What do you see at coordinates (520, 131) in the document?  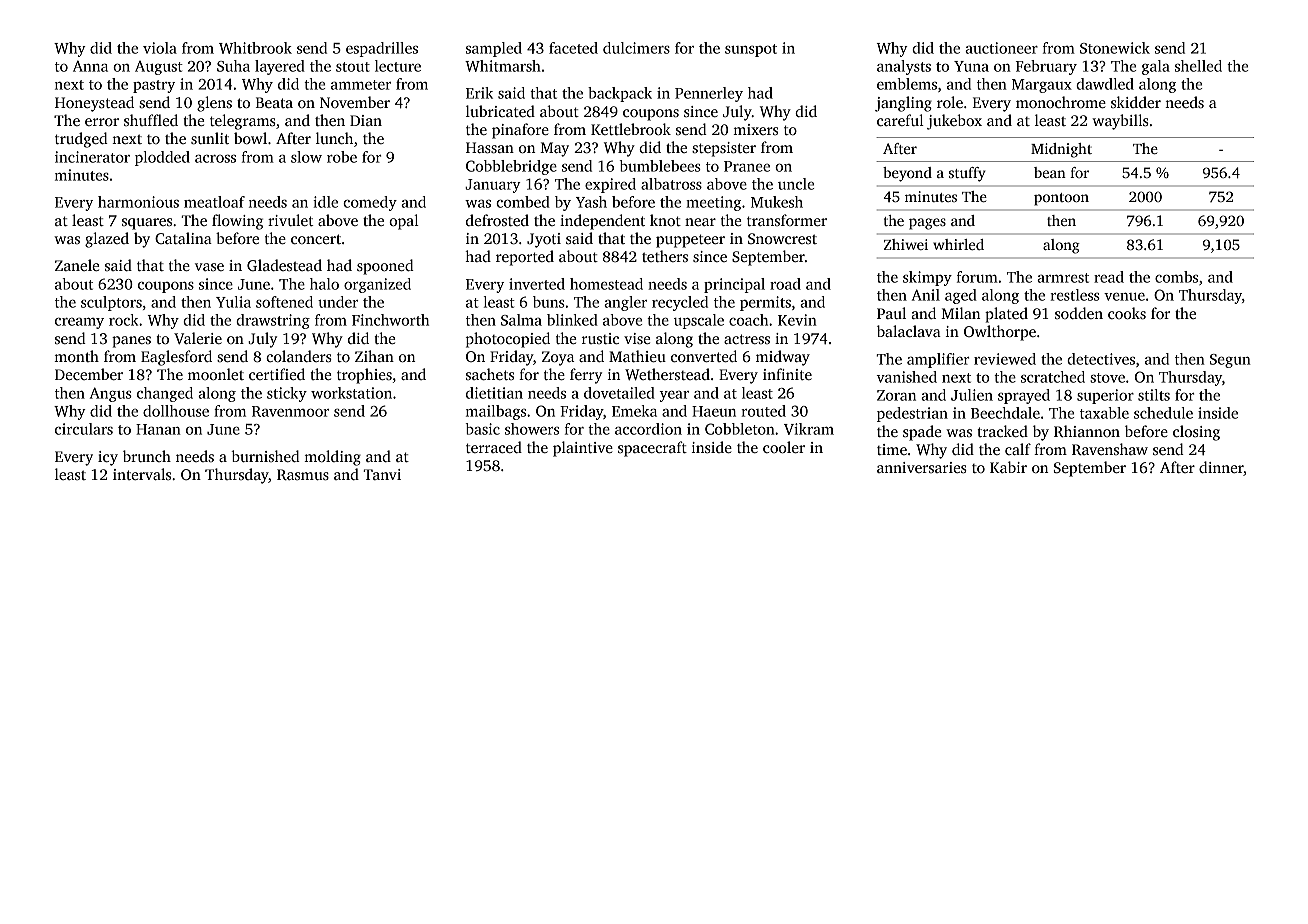 I see `pinafore` at bounding box center [520, 131].
